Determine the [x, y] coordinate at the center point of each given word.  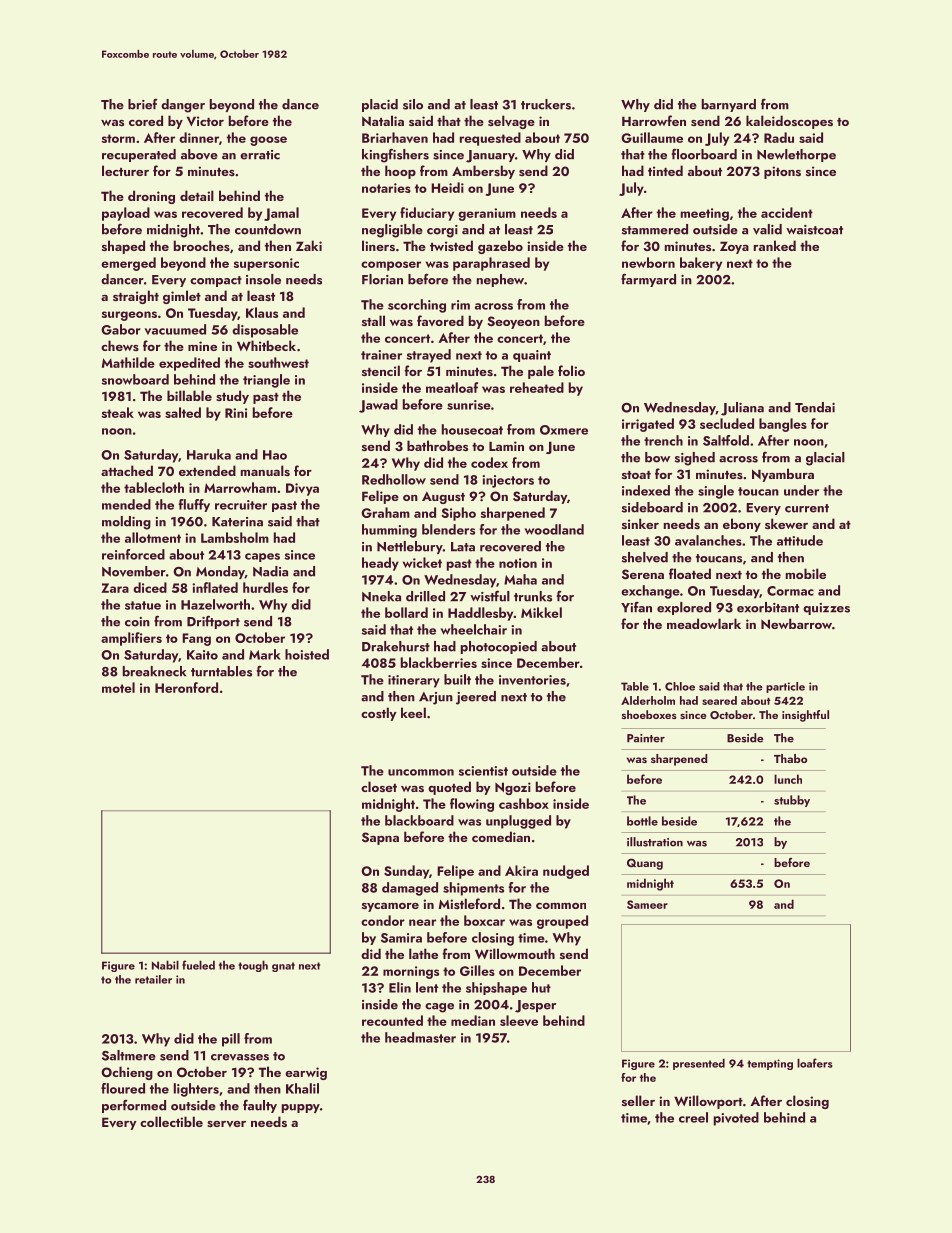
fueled [198, 965]
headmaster [420, 1037]
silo [413, 104]
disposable [265, 331]
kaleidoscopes [789, 122]
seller [638, 1100]
